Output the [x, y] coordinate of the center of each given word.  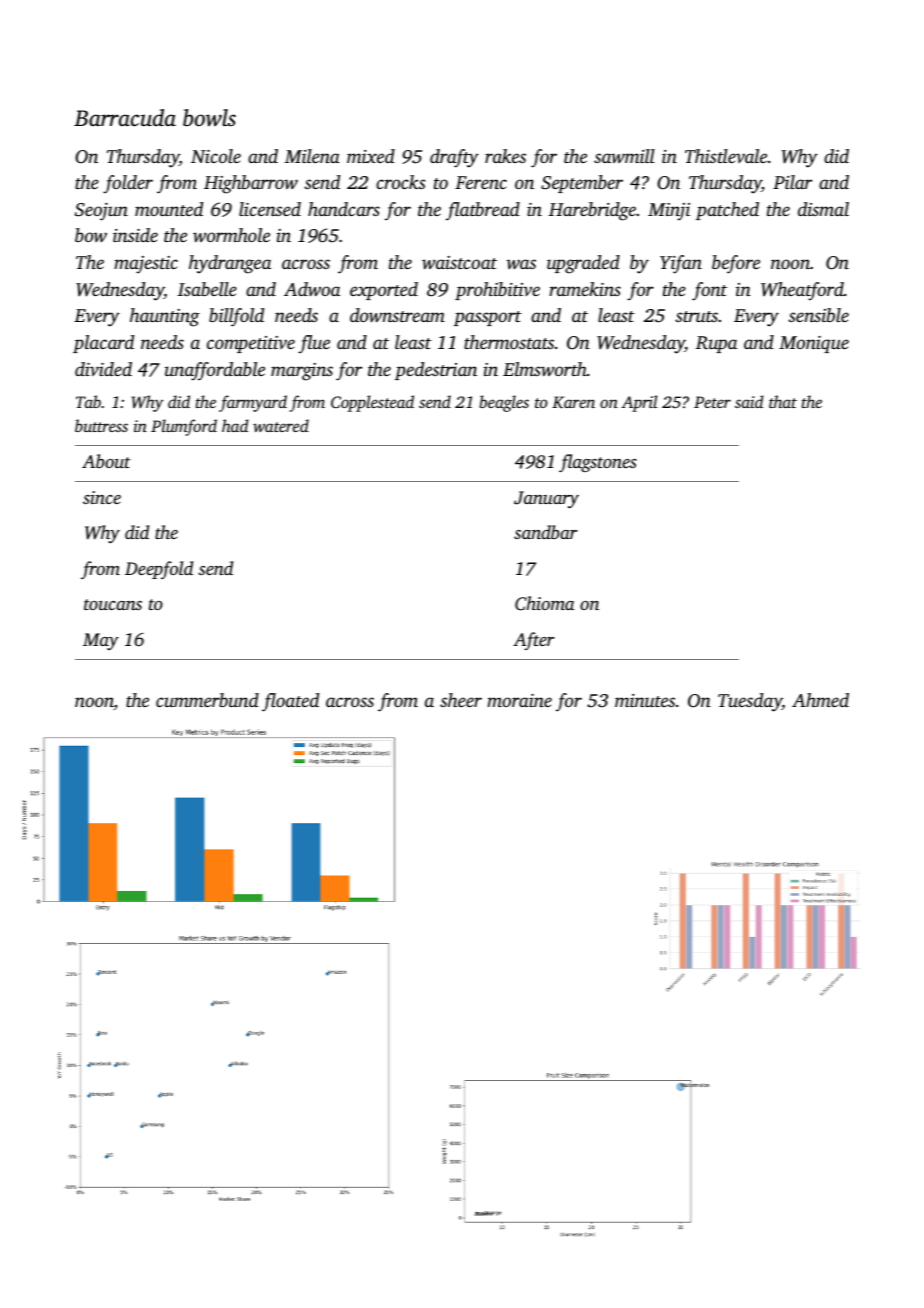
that [783, 401]
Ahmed [820, 700]
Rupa [716, 344]
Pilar [792, 182]
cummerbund [207, 700]
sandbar [545, 532]
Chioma [544, 603]
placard [103, 344]
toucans [113, 604]
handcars [344, 209]
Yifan [681, 264]
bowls [209, 118]
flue [314, 344]
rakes [505, 156]
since [102, 497]
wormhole [231, 235]
